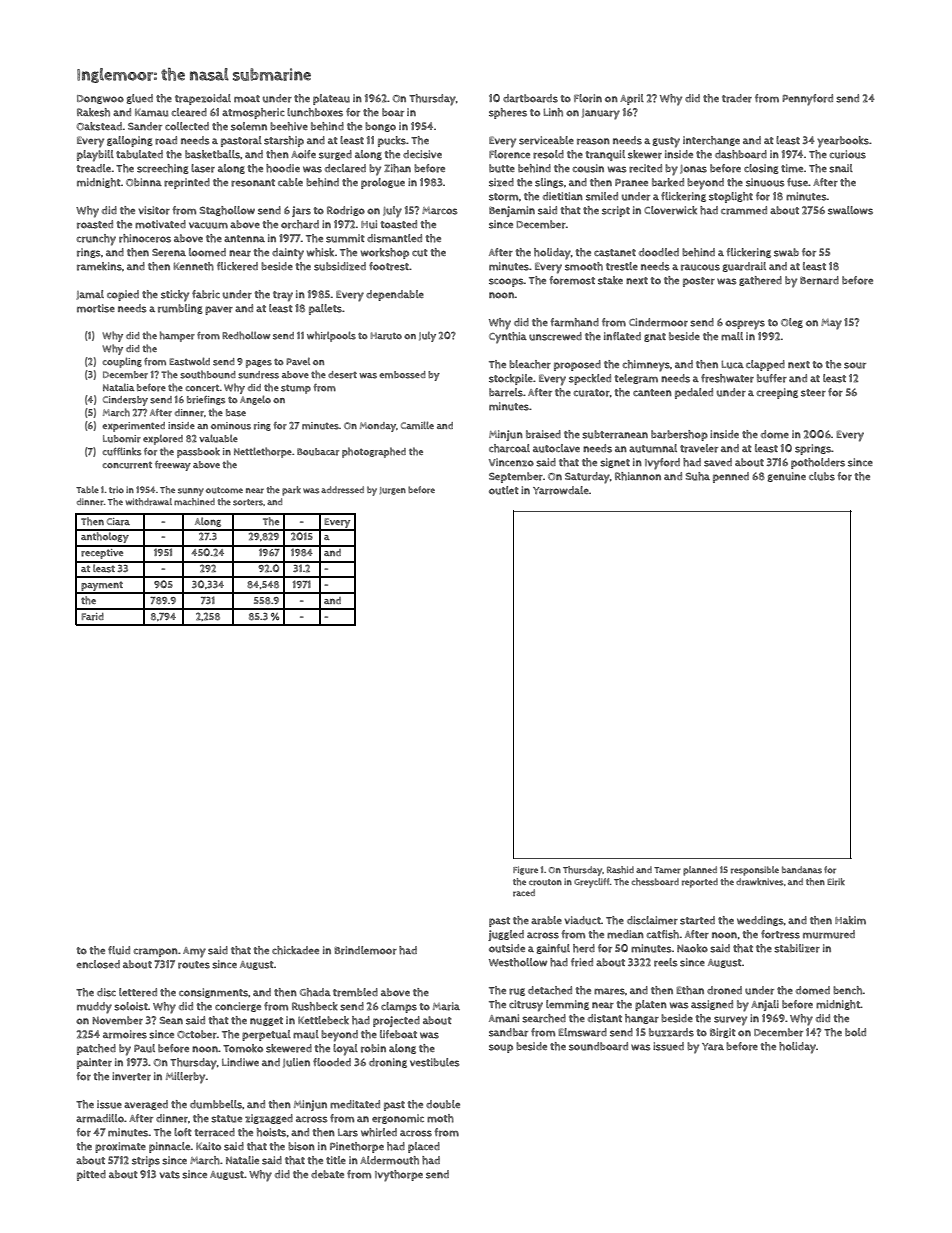 The image size is (952, 1233). What do you see at coordinates (118, 387) in the screenshot?
I see `Natalia` at bounding box center [118, 387].
